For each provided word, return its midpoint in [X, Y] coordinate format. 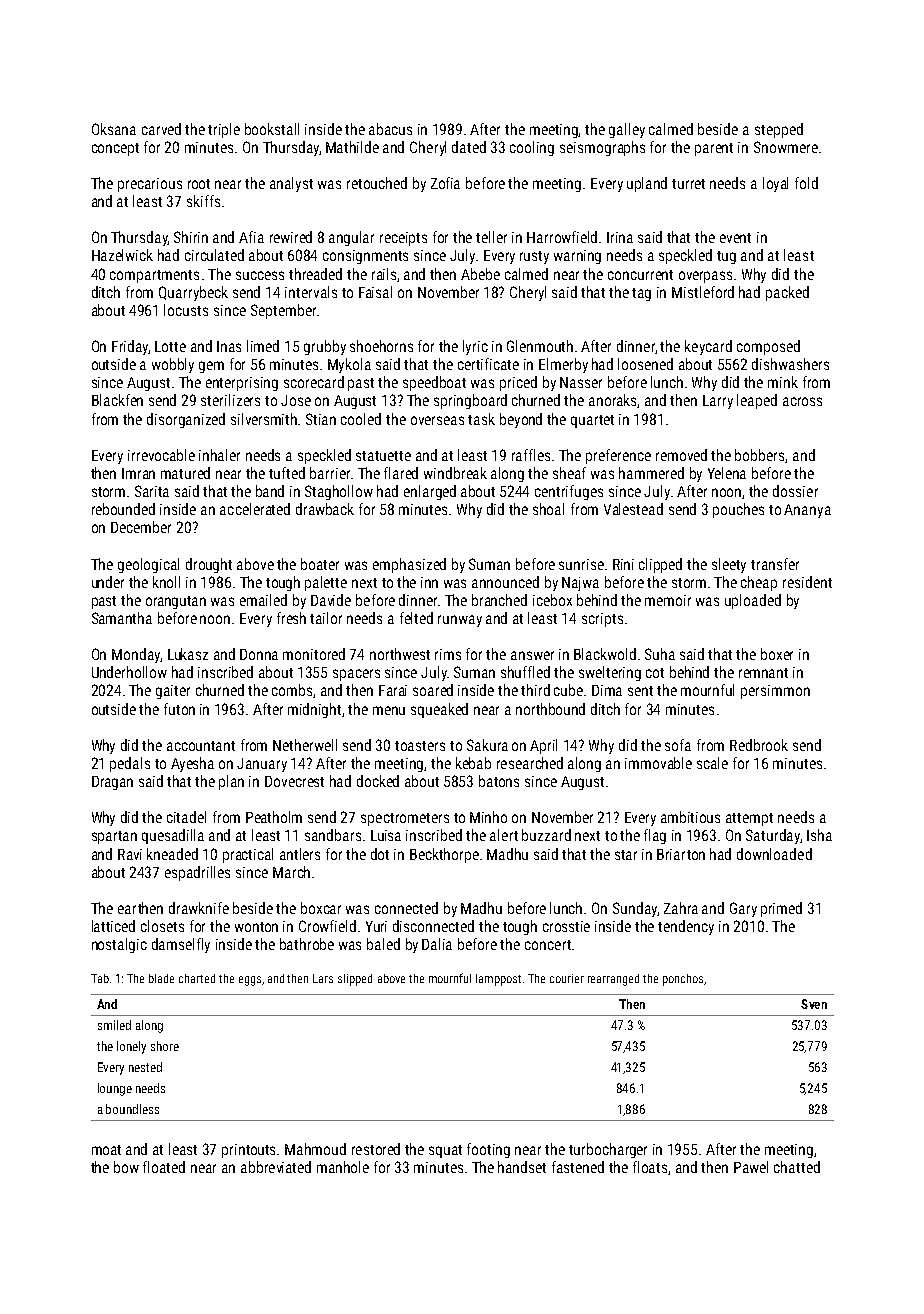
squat [445, 1151]
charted [197, 978]
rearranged [613, 980]
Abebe [480, 274]
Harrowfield [562, 237]
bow [126, 1167]
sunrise [581, 564]
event [735, 238]
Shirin [191, 237]
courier [567, 978]
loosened [645, 364]
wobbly [173, 365]
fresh [291, 618]
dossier [795, 491]
